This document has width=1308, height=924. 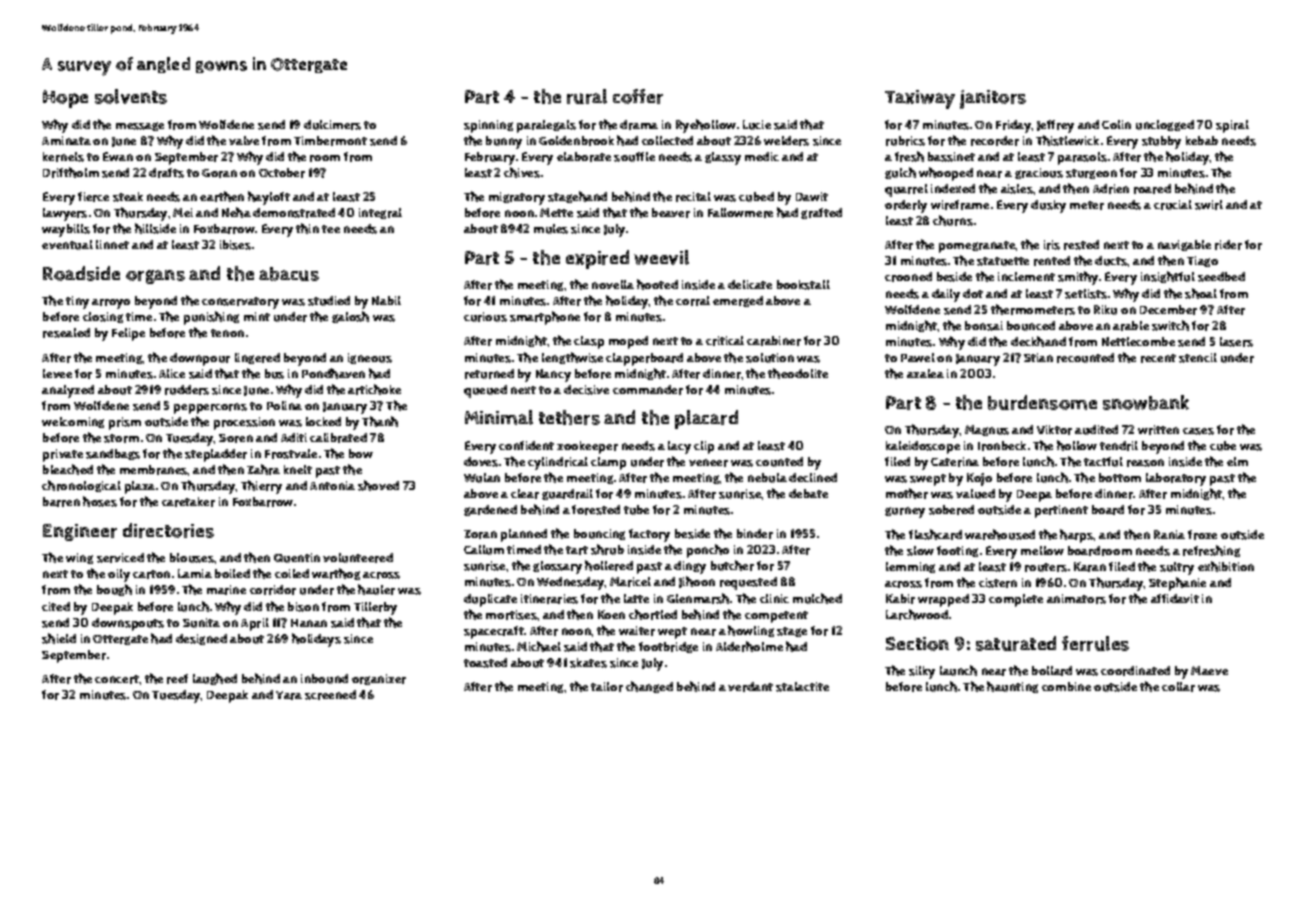 I want to click on confident, so click(x=526, y=445).
